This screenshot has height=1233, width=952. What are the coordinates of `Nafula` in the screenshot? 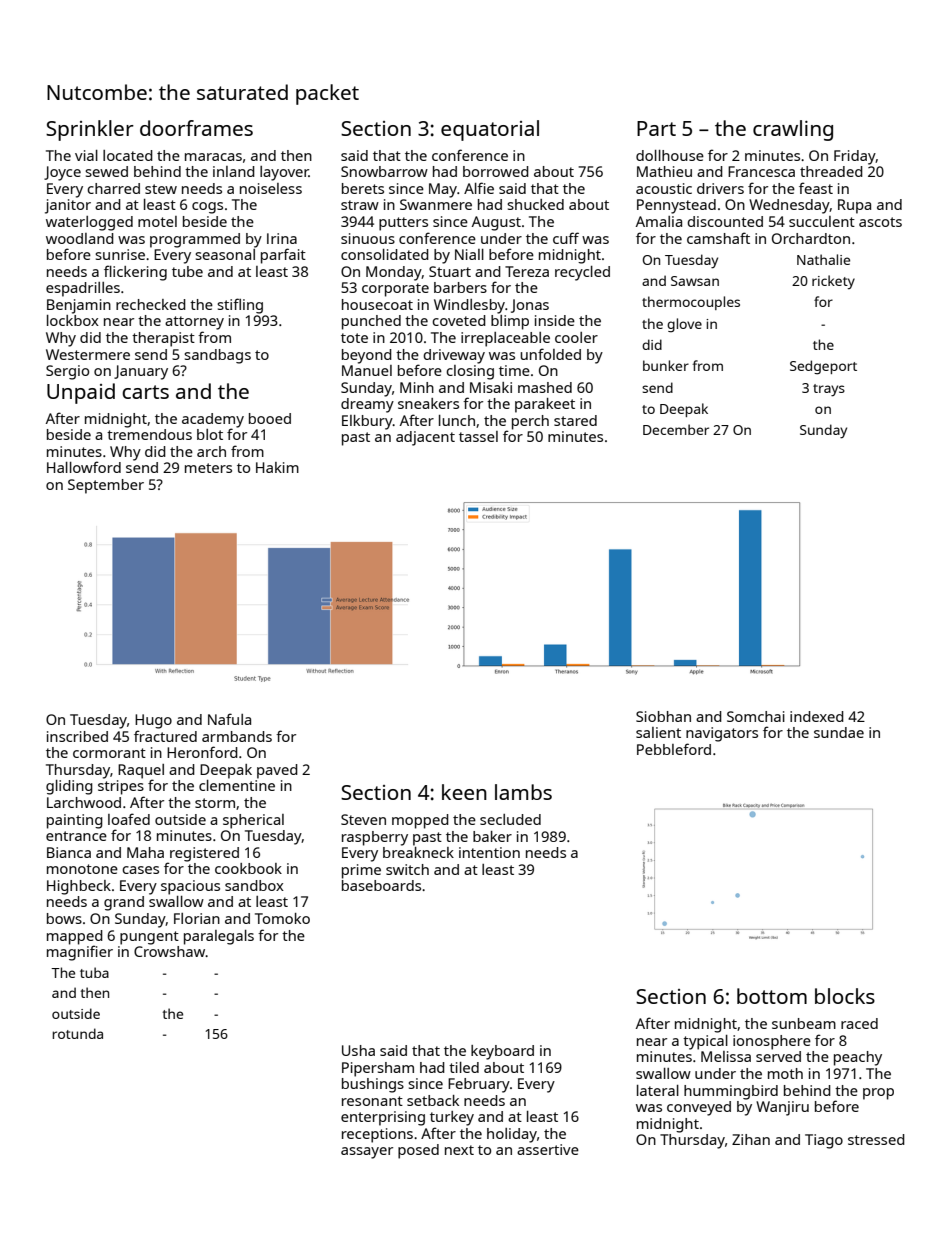 It's located at (229, 719).
